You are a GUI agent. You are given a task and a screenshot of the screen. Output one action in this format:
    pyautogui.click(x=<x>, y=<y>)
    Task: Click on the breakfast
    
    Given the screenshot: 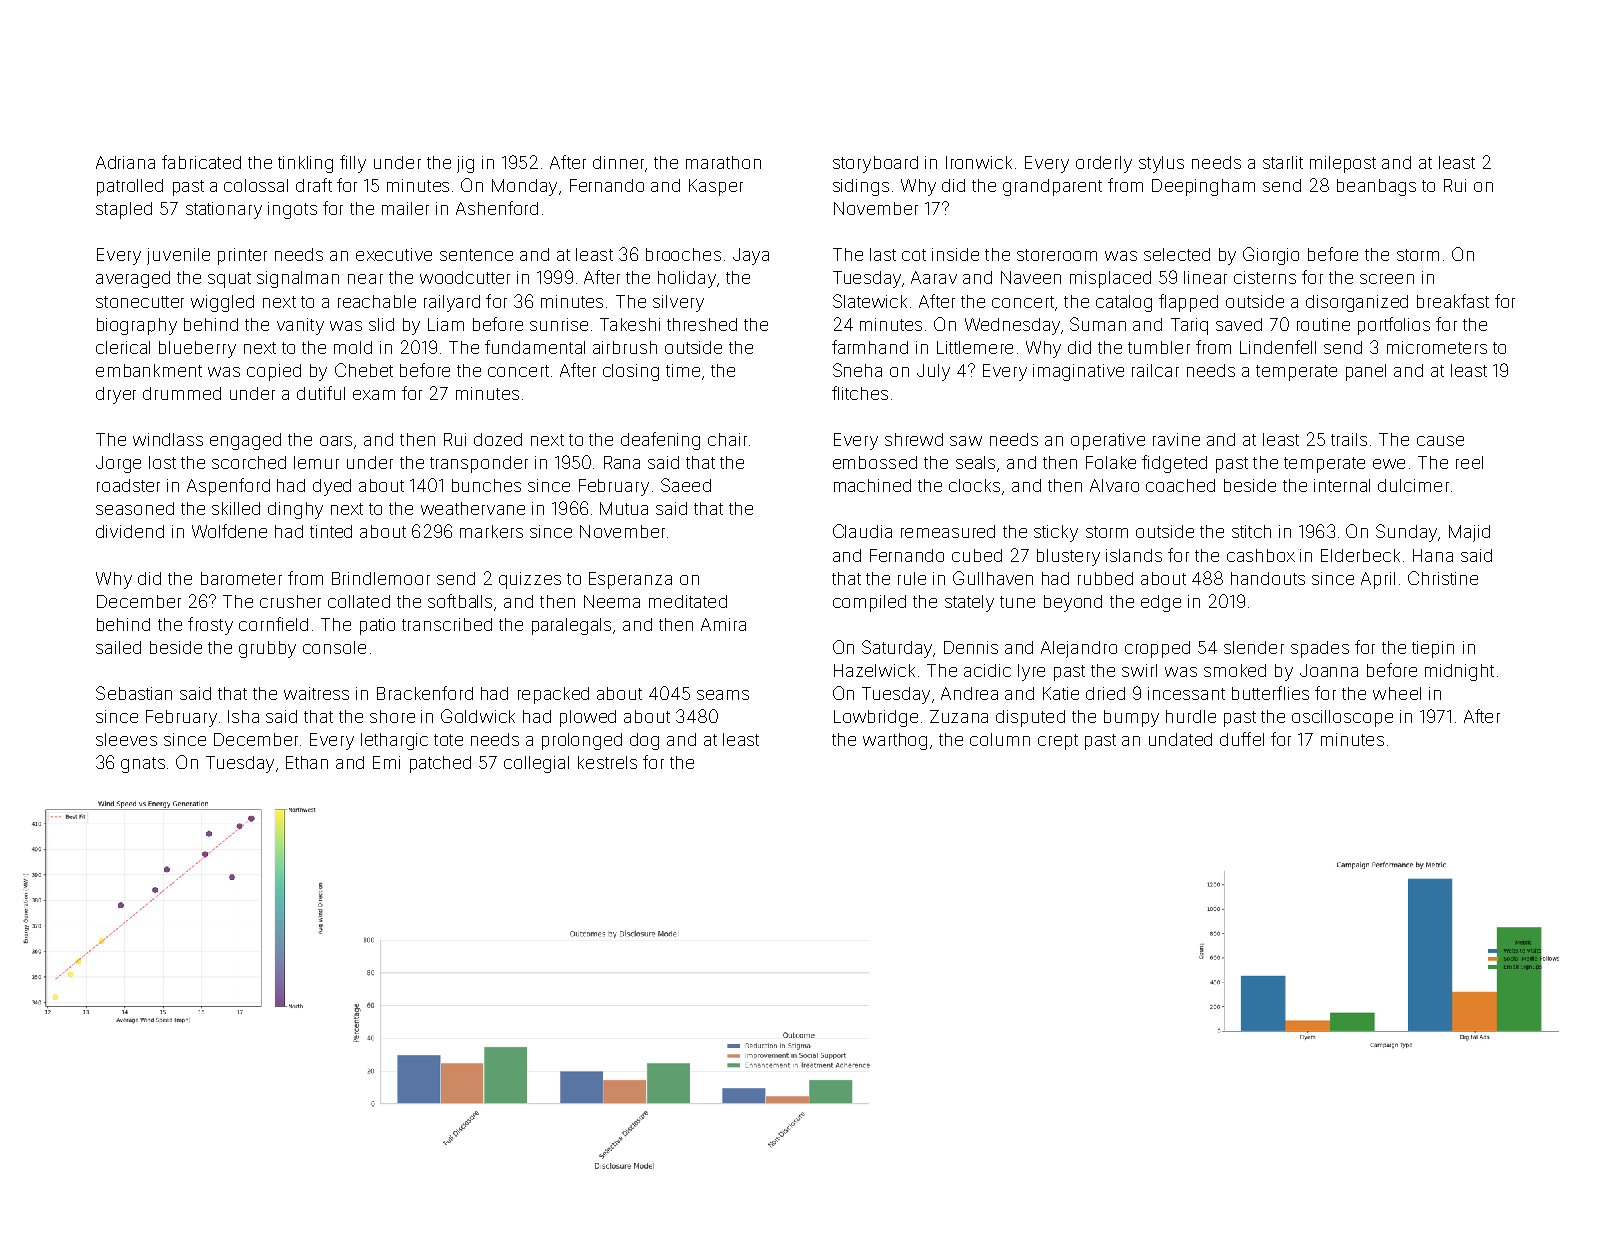 What is the action you would take?
    pyautogui.click(x=1453, y=301)
